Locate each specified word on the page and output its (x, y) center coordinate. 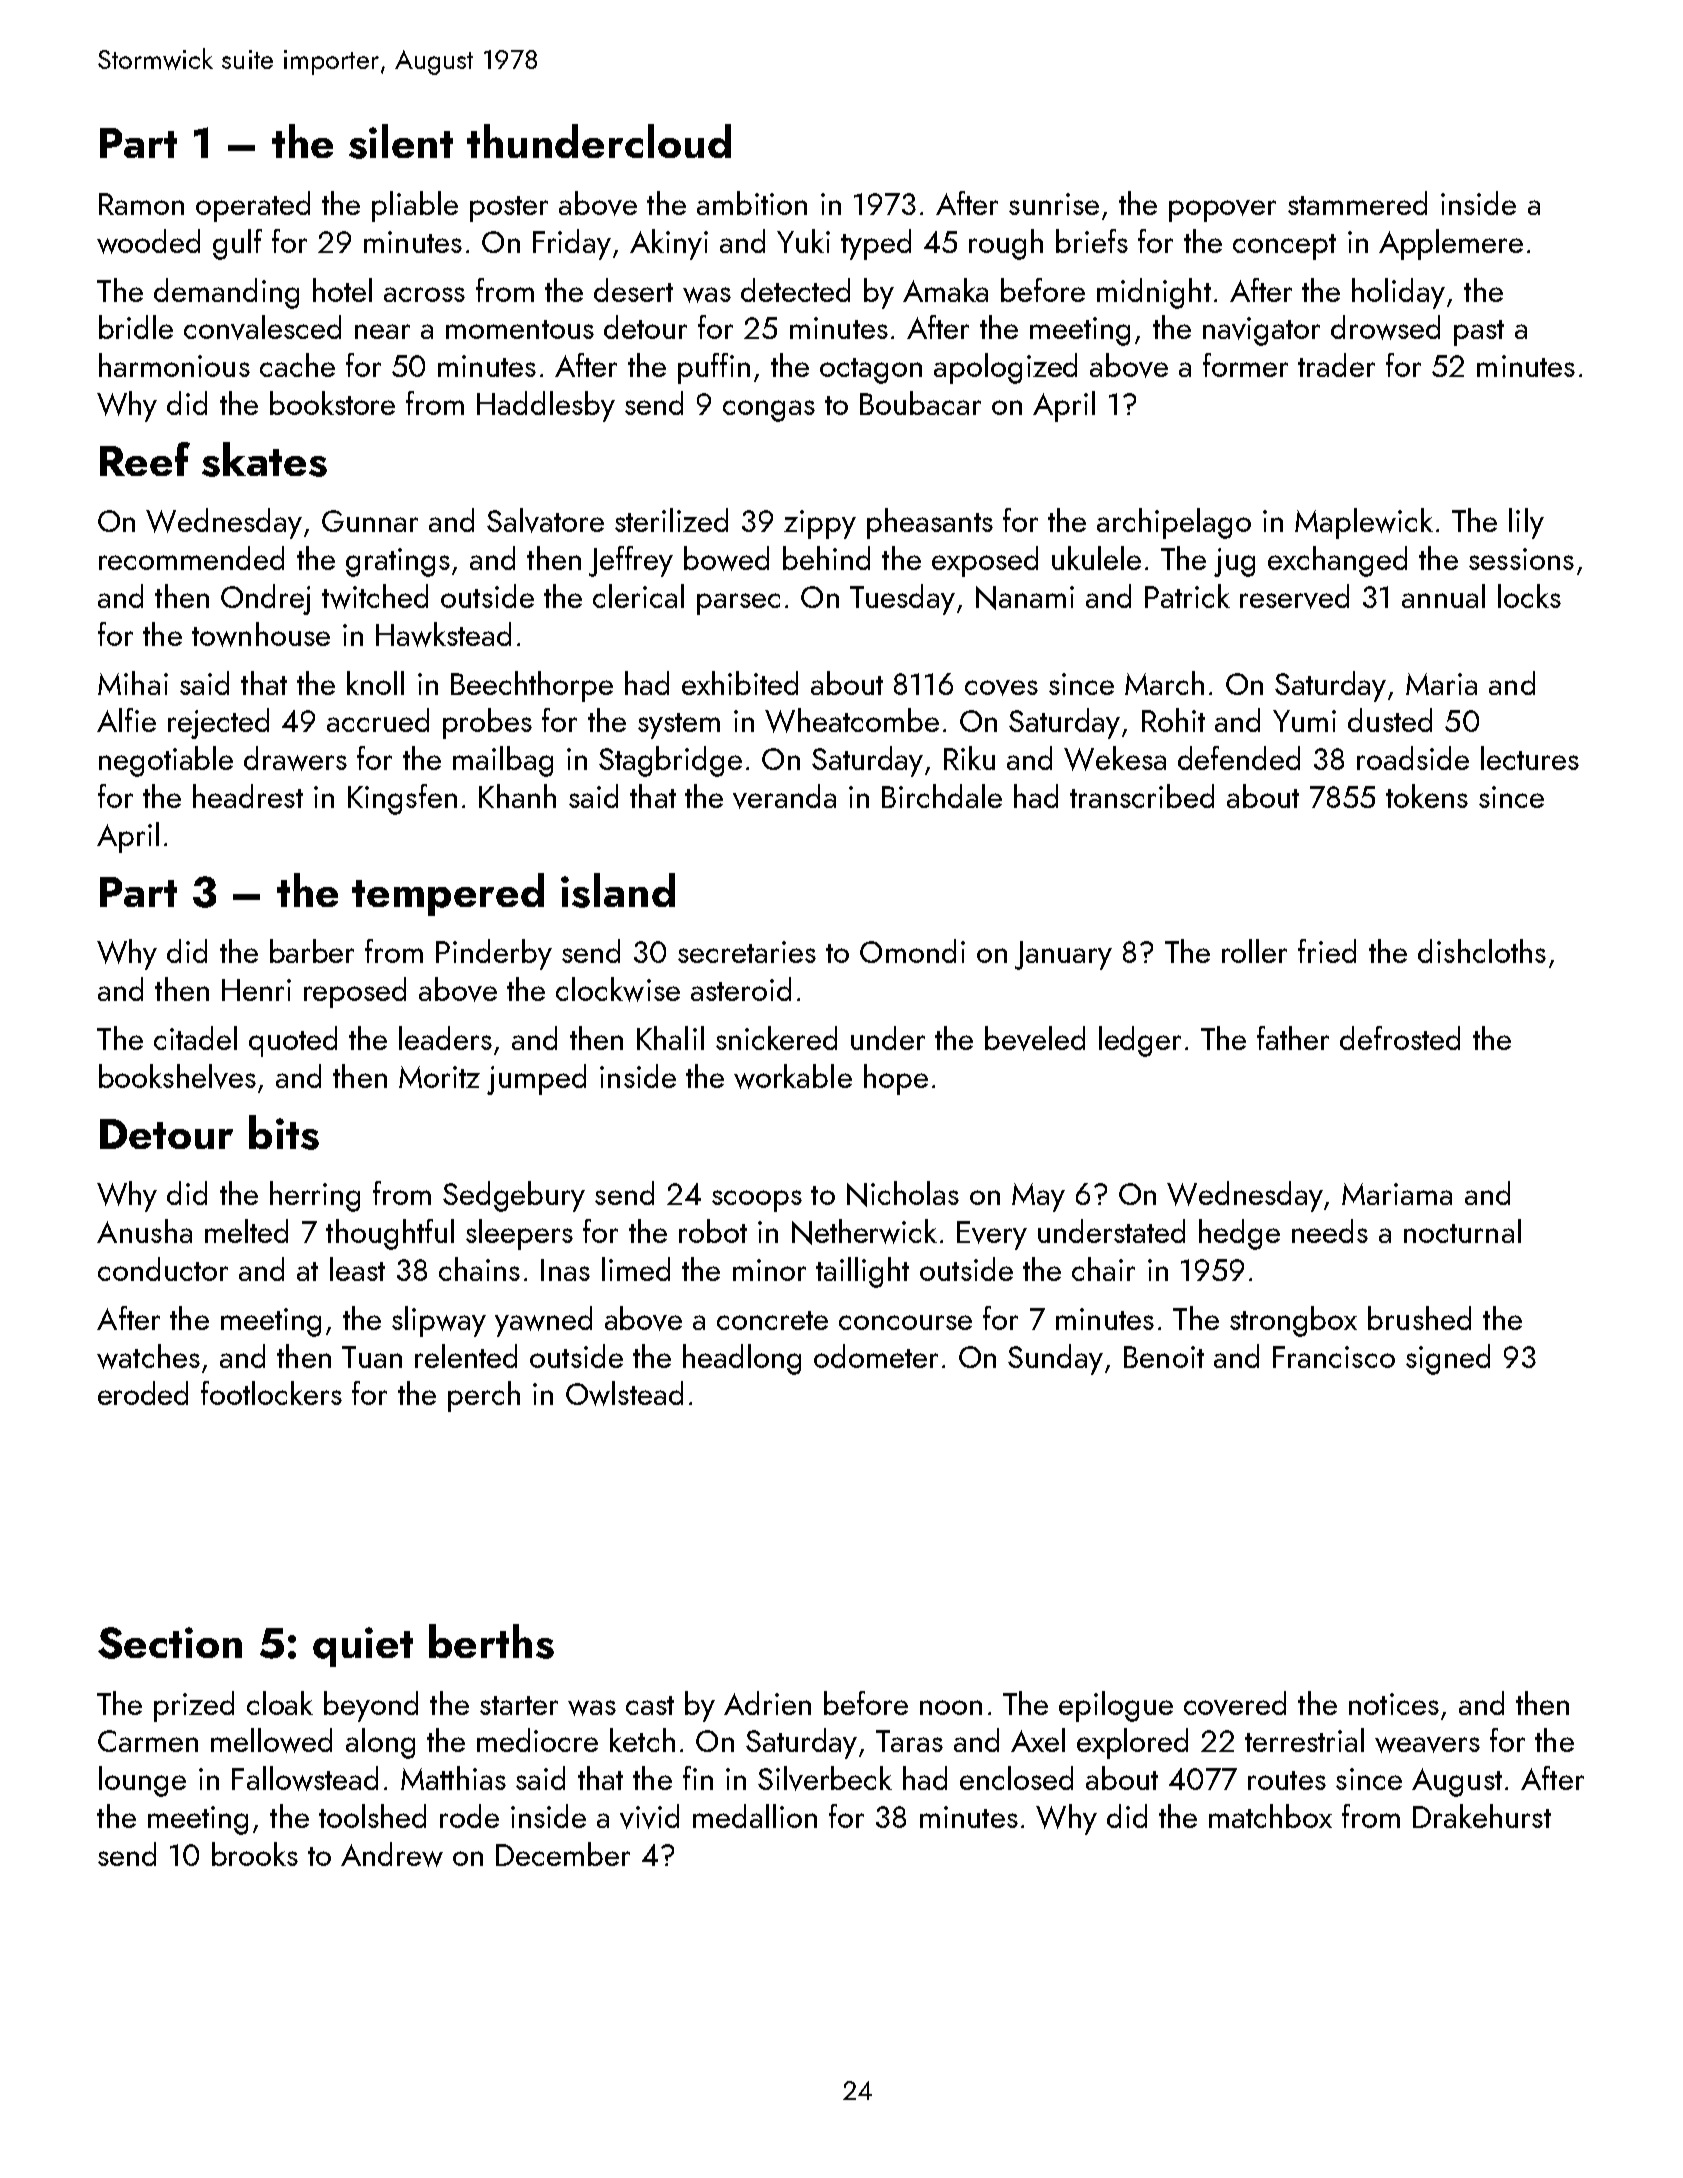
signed (1448, 1359)
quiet (363, 1647)
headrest (248, 796)
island (618, 890)
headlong (742, 1359)
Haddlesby (546, 406)
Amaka (945, 290)
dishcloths (1482, 951)
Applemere (1451, 244)
